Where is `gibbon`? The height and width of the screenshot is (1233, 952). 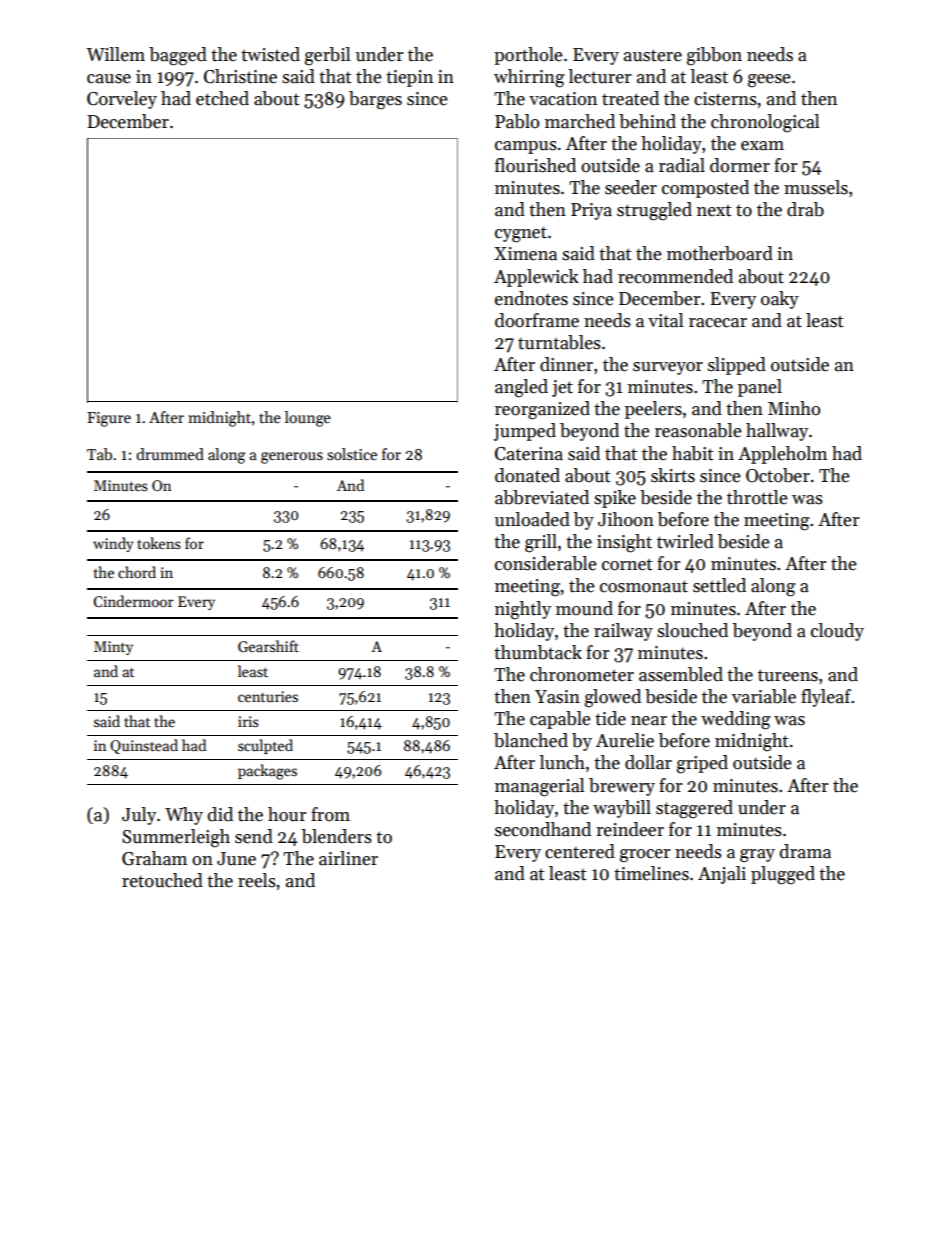
gibbon is located at coordinates (714, 56).
